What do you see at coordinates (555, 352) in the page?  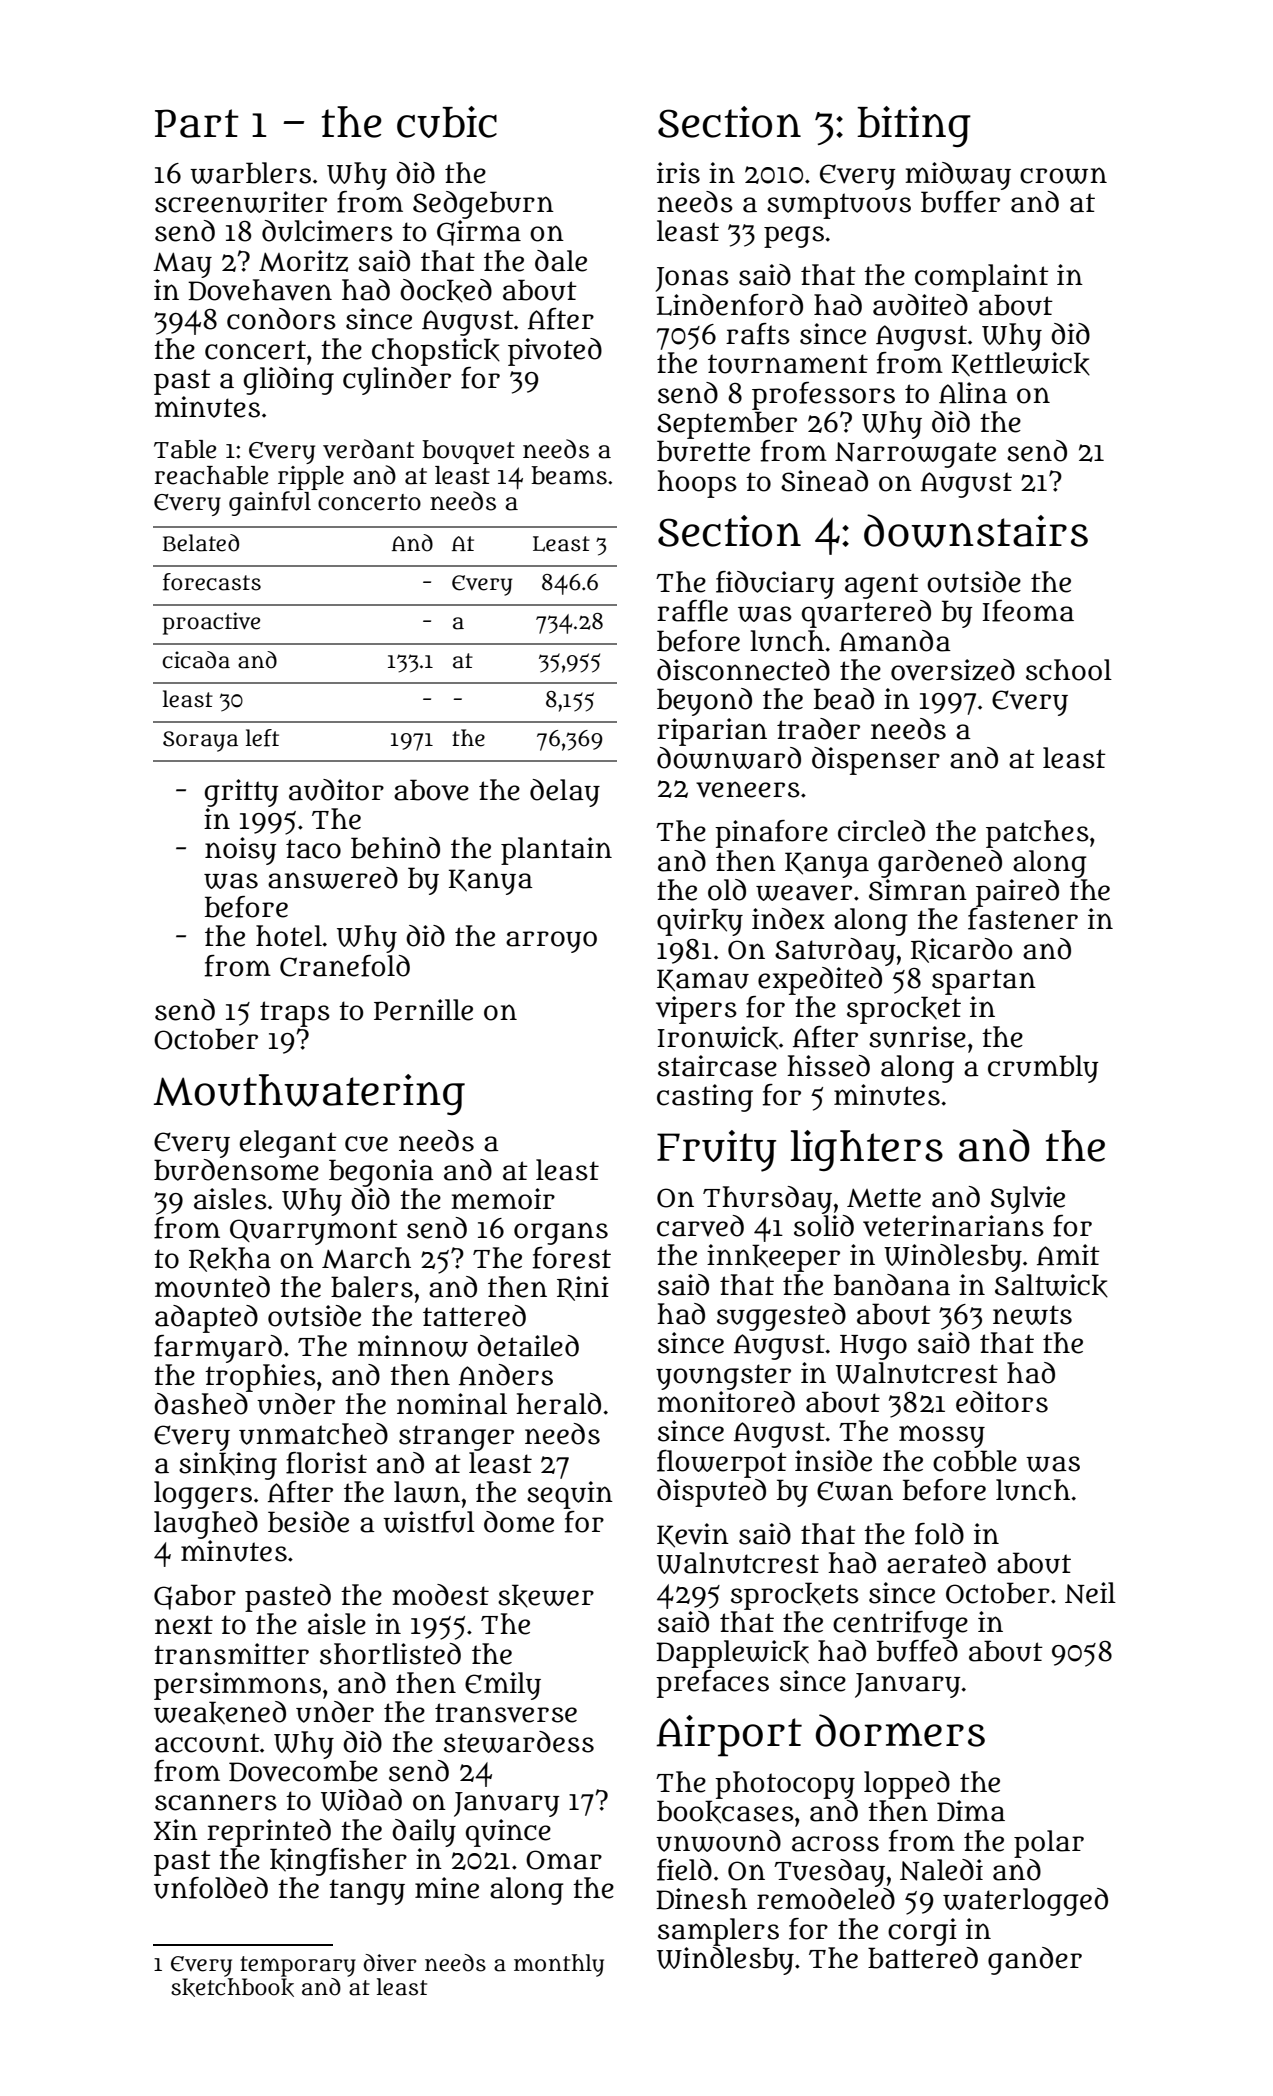 I see `pivoted` at bounding box center [555, 352].
